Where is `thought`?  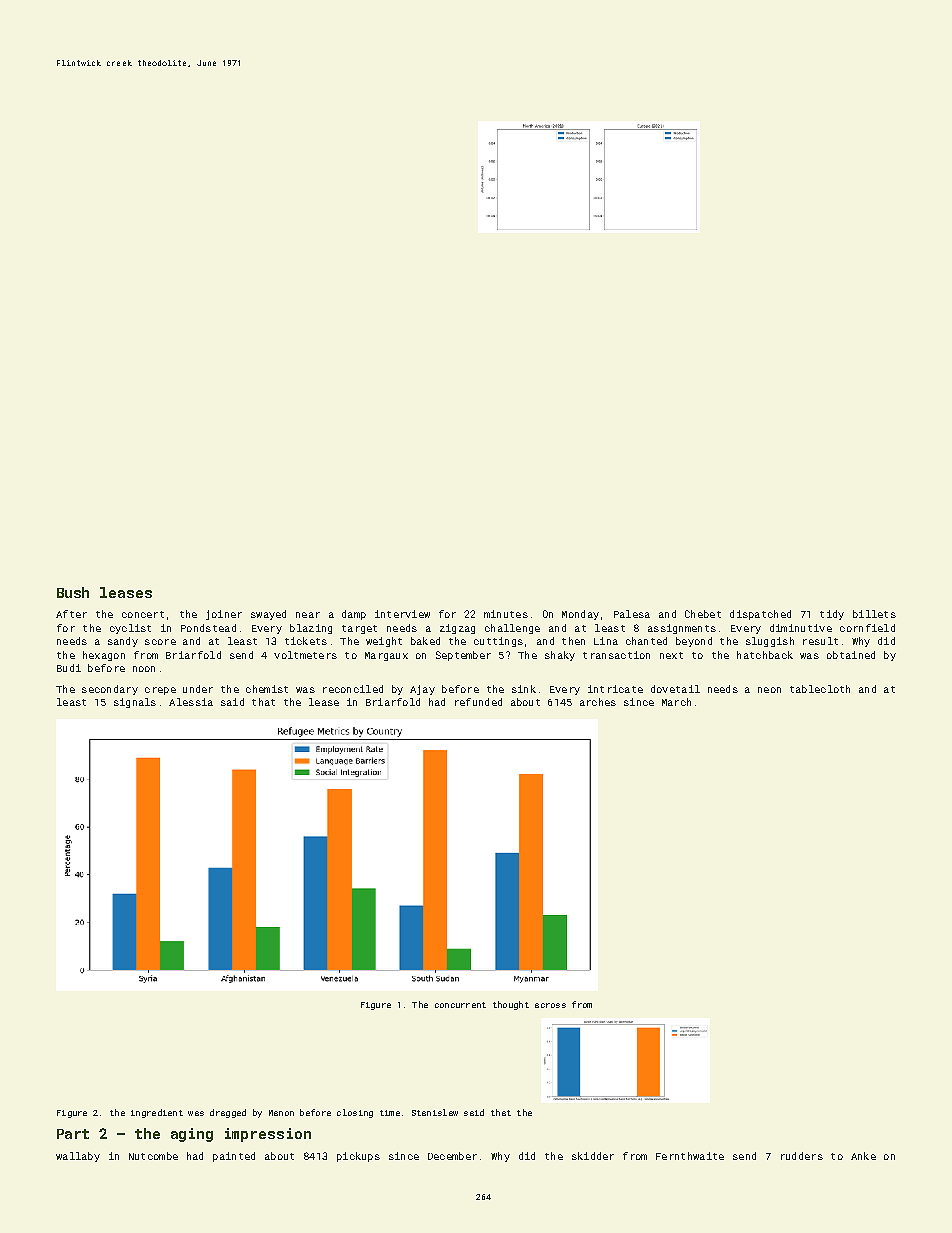
thought is located at coordinates (511, 1005).
